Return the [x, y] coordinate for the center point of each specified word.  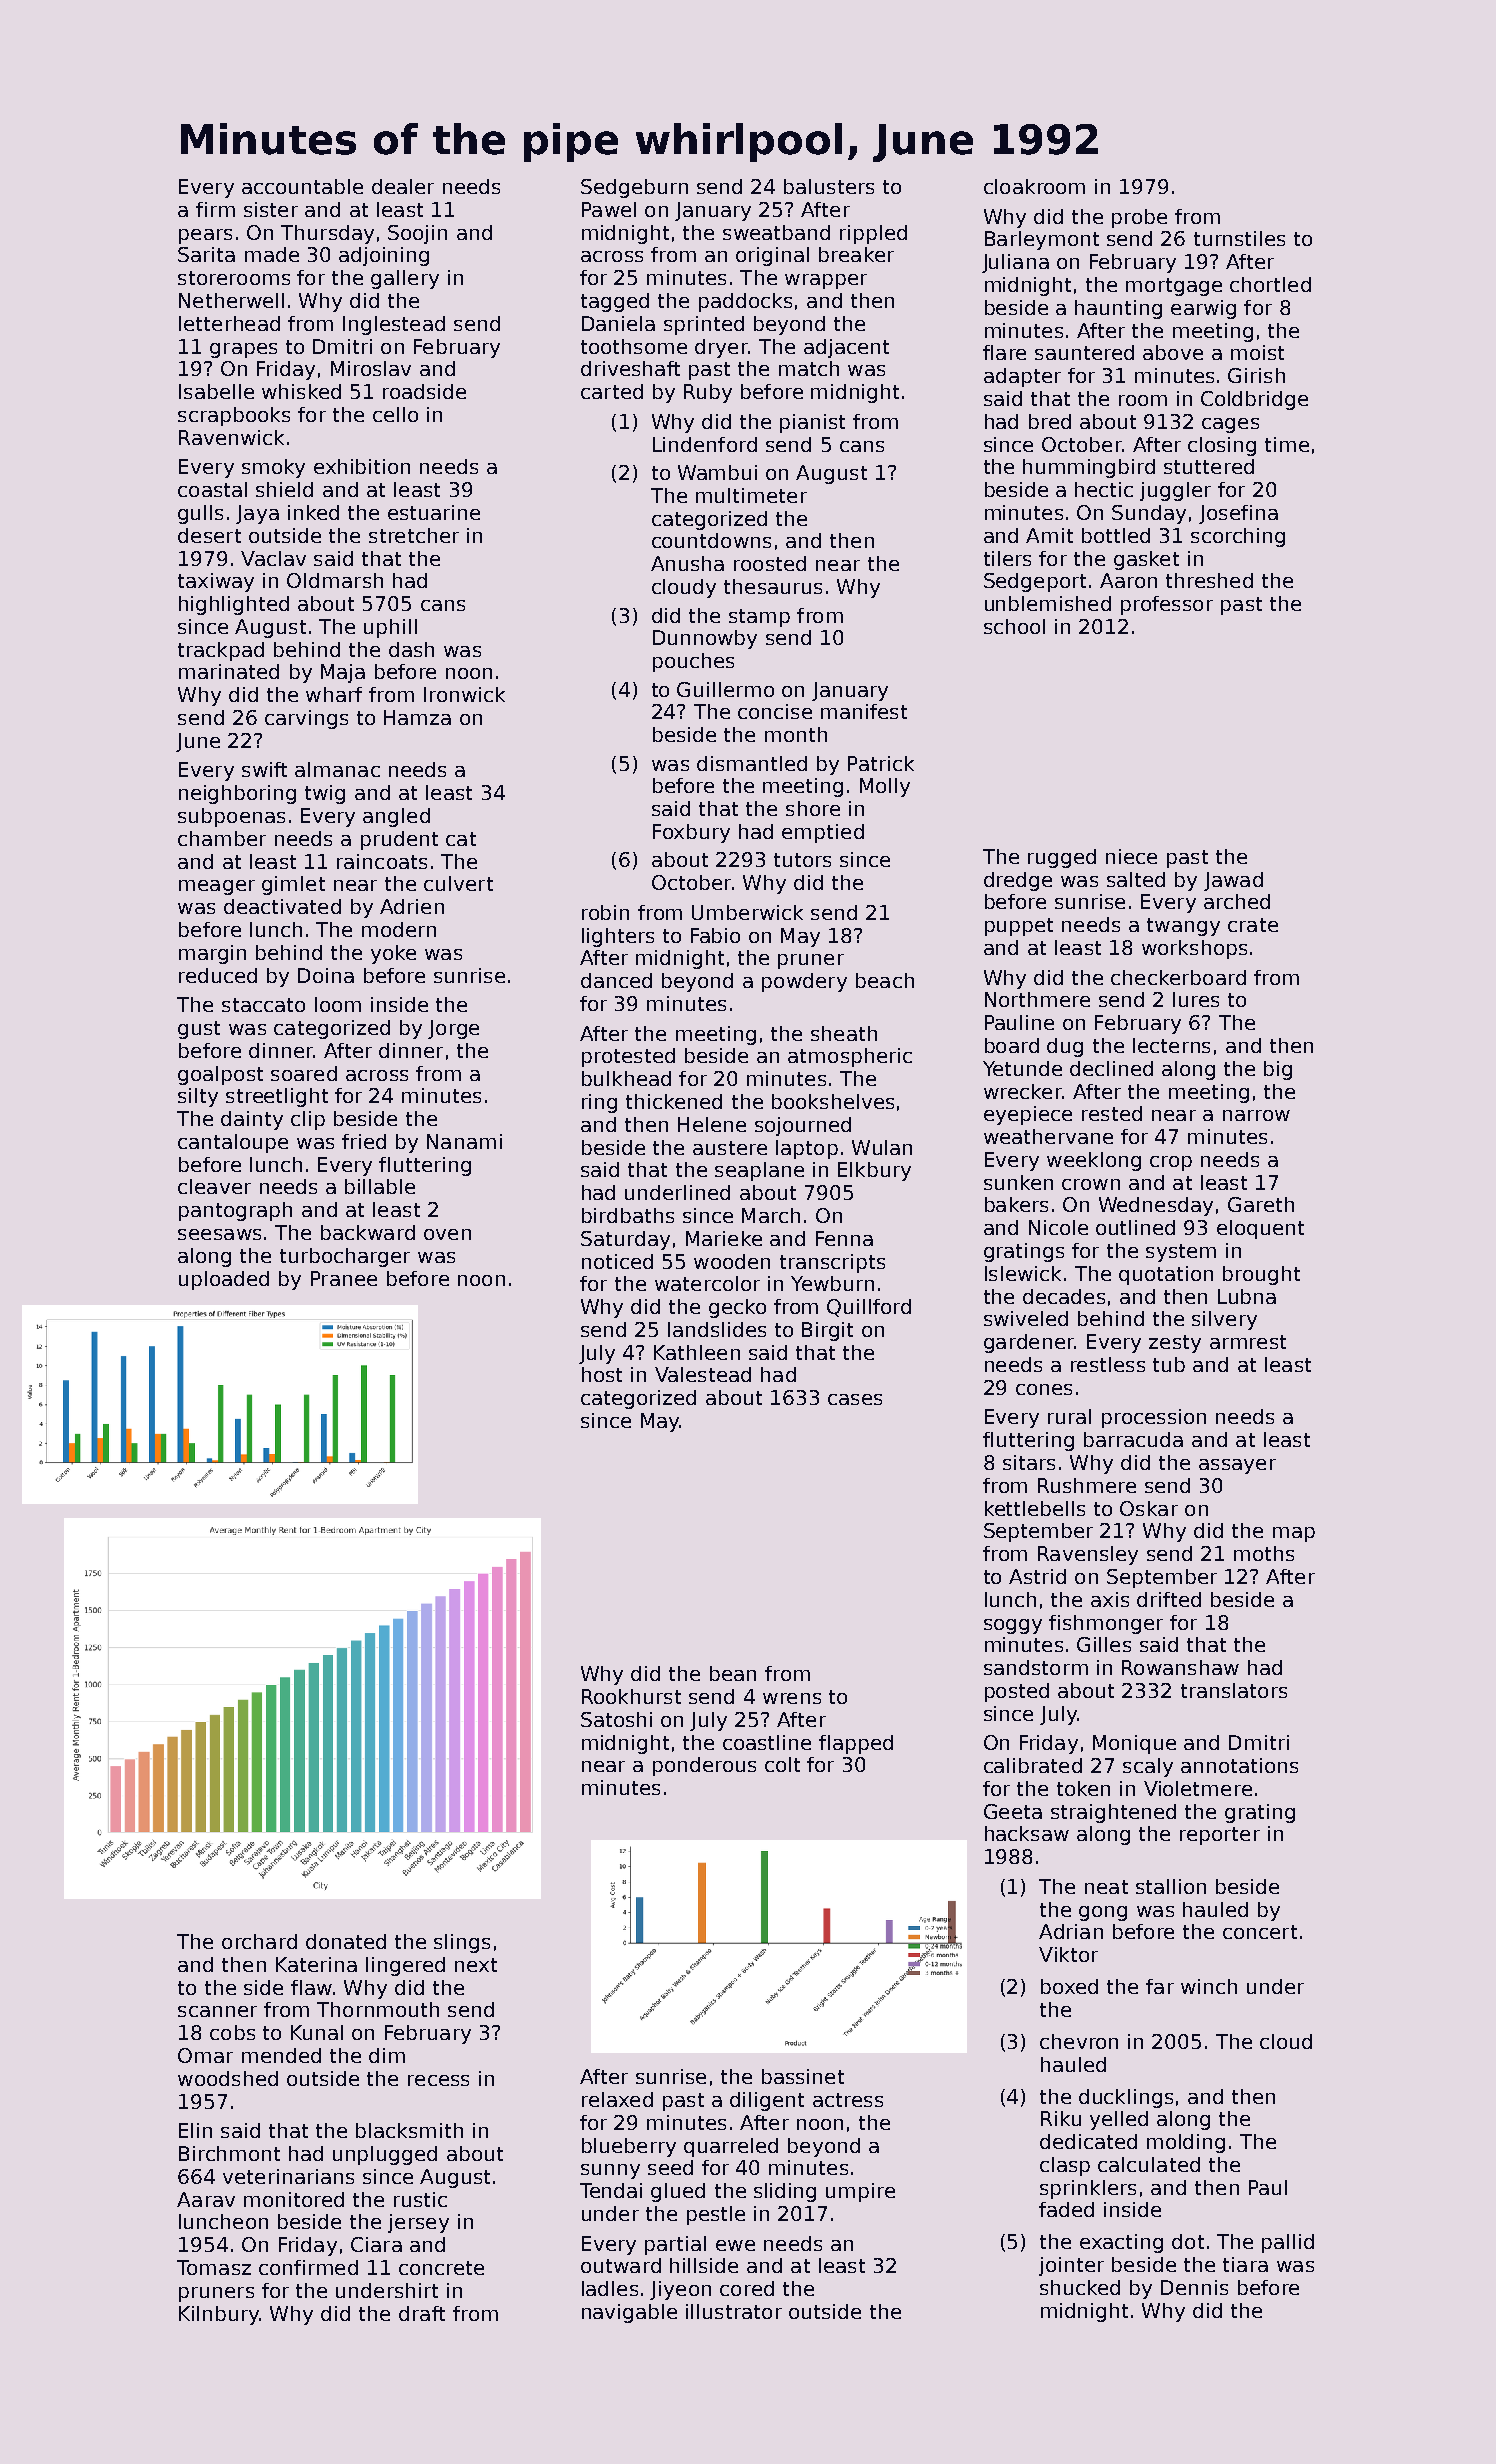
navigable [629, 2313]
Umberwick [747, 912]
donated [346, 1941]
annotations [1239, 1765]
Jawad [1233, 881]
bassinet [803, 2076]
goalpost [220, 1075]
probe [1139, 218]
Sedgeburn [634, 188]
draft [422, 2313]
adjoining [384, 256]
